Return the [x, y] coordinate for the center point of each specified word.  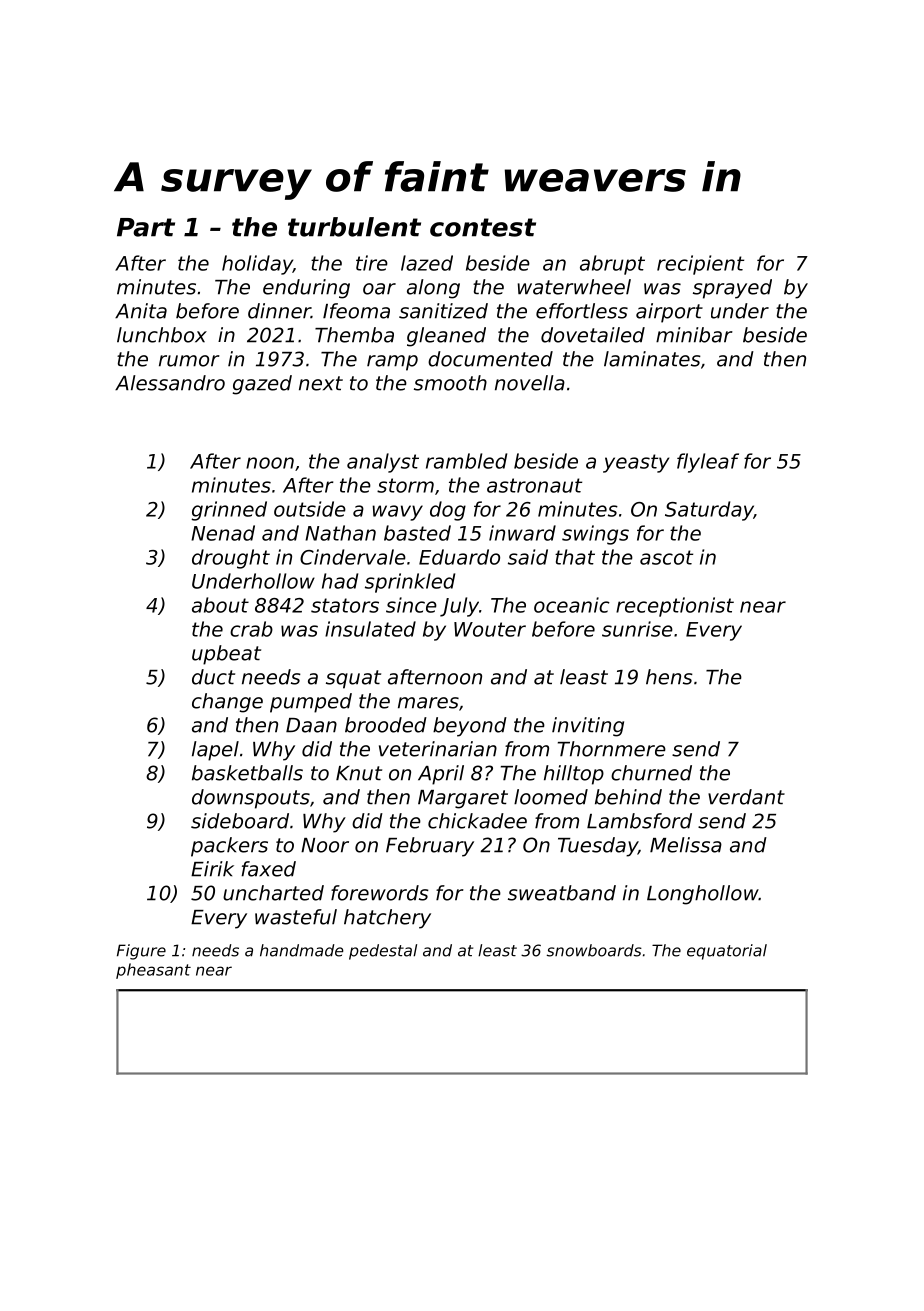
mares [428, 703]
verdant [746, 797]
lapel [215, 751]
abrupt [612, 265]
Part [146, 227]
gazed [262, 385]
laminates [652, 359]
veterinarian [438, 749]
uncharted [273, 893]
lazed [427, 263]
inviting [588, 727]
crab [251, 629]
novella [530, 383]
